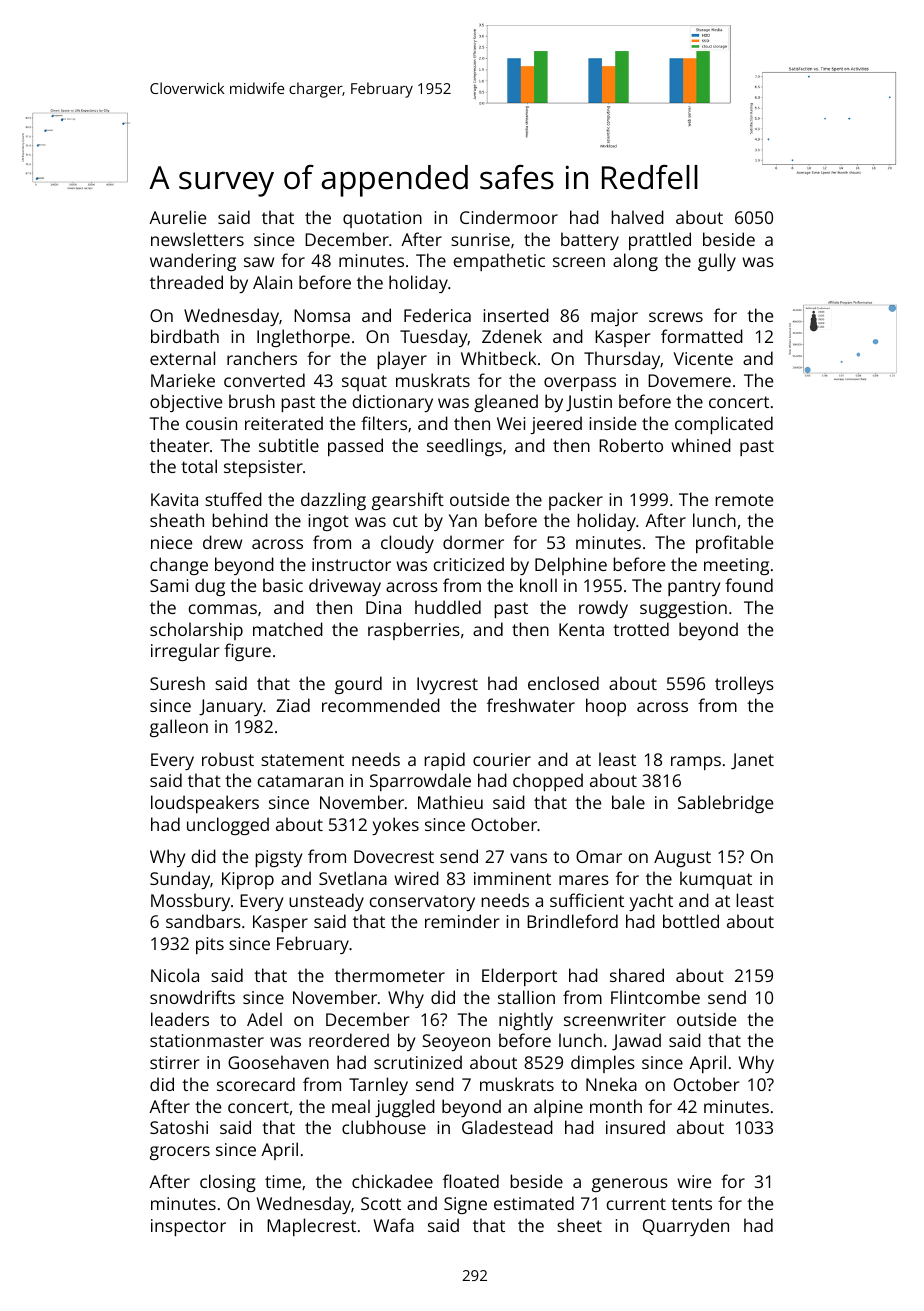 The width and height of the page is (924, 1311). What do you see at coordinates (197, 239) in the page?
I see `newsletters` at bounding box center [197, 239].
